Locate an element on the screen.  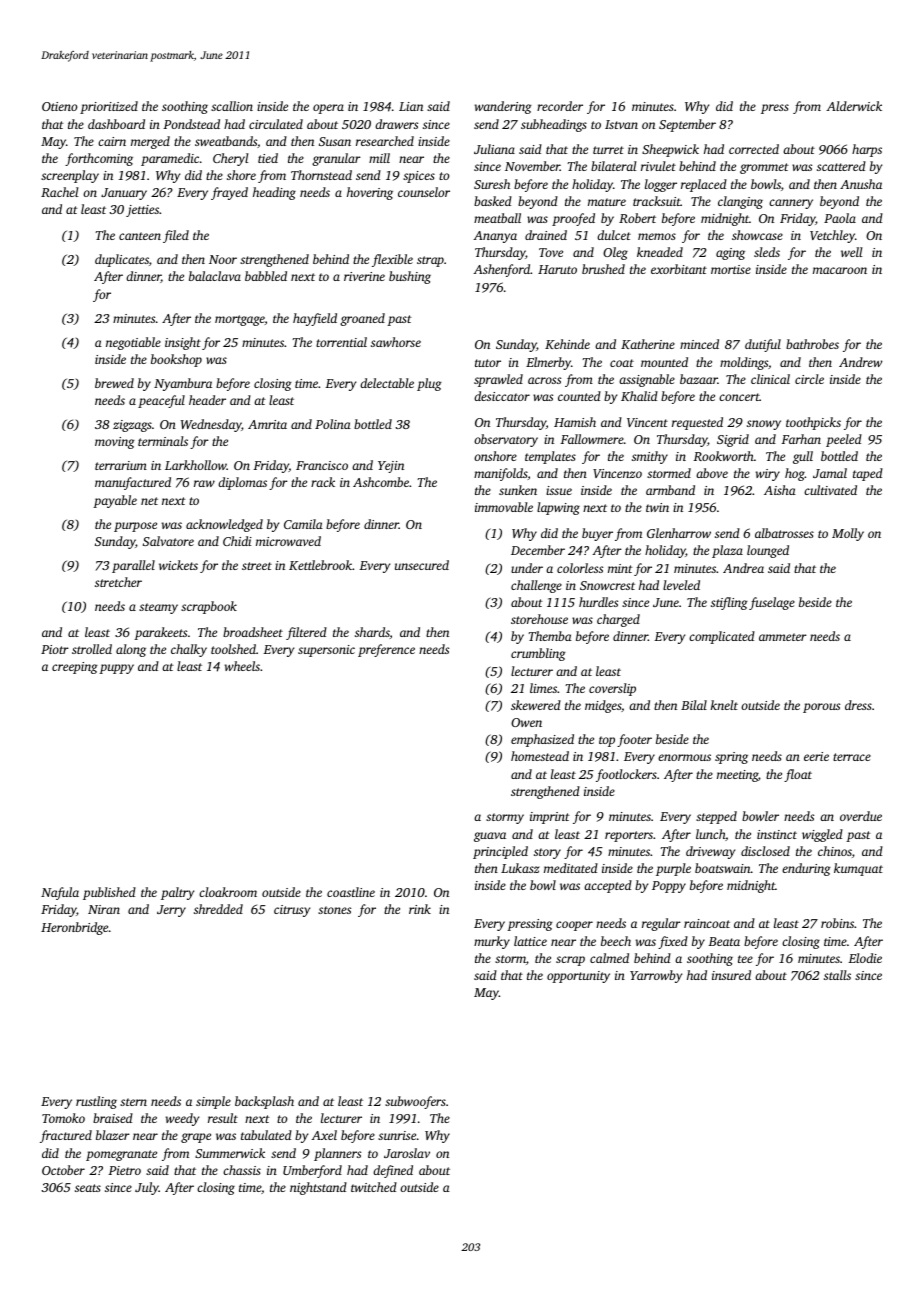
bazaar is located at coordinates (699, 379).
